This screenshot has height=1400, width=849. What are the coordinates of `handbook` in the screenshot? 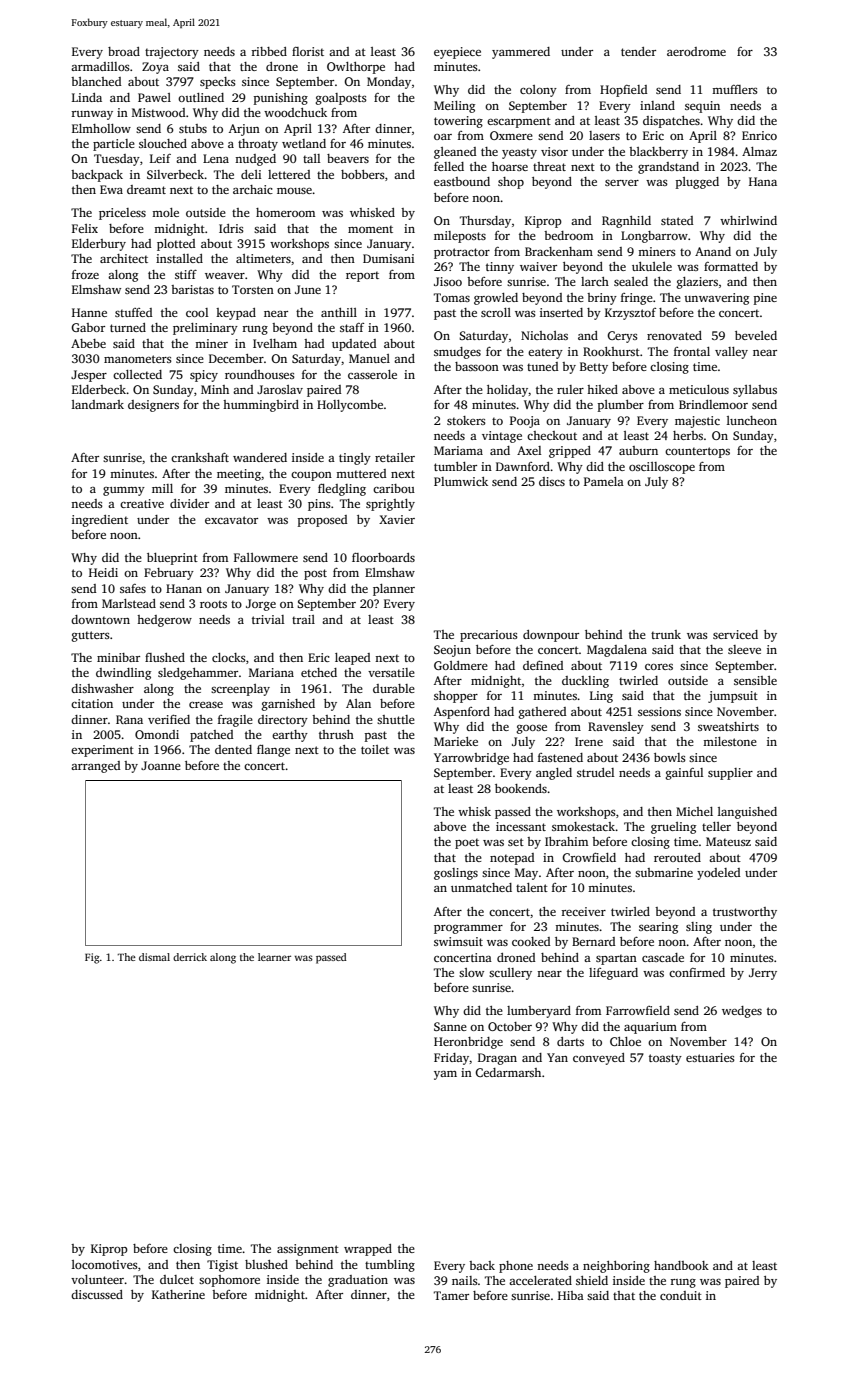 It's located at (681, 1265).
